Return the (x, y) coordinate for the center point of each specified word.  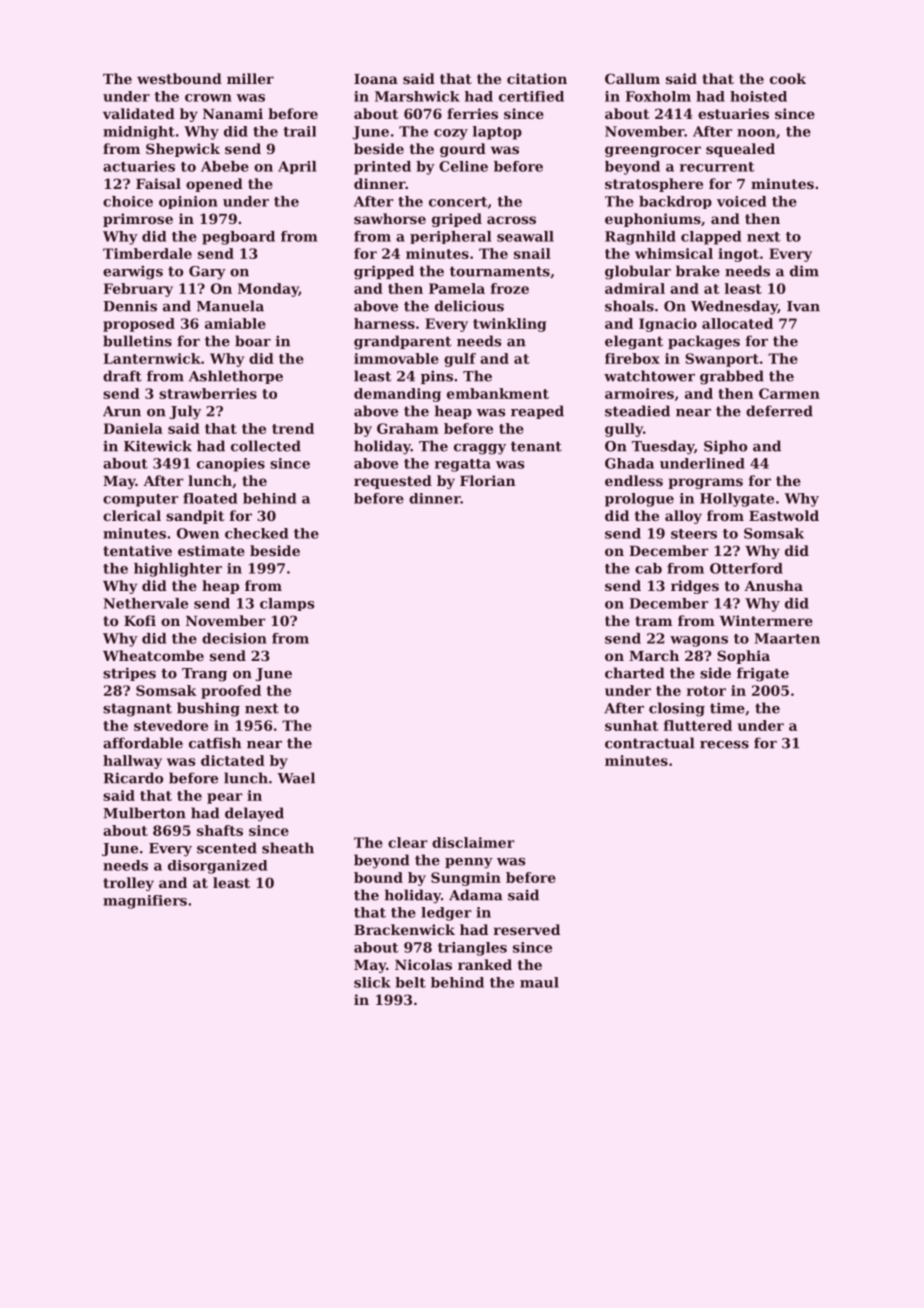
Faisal (158, 183)
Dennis (130, 306)
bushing (208, 709)
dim (804, 271)
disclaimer (473, 842)
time (727, 708)
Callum (632, 78)
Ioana (376, 79)
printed (382, 168)
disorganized (217, 867)
